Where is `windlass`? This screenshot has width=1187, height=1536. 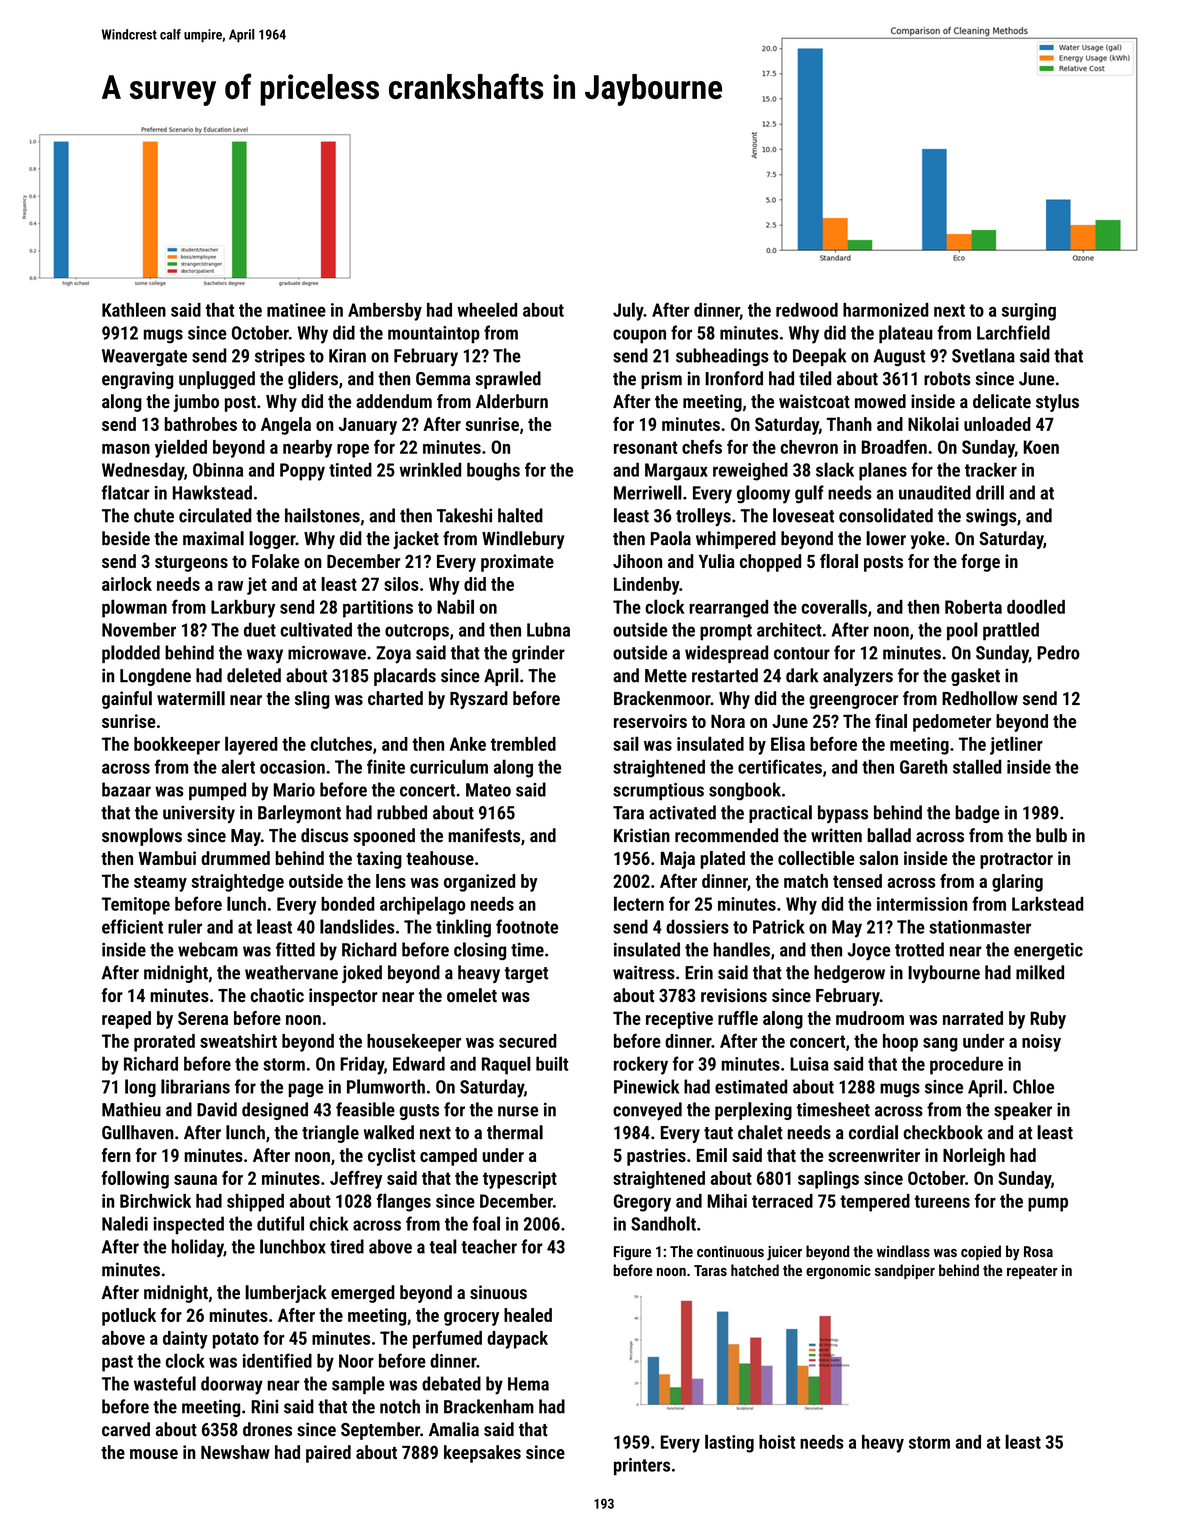 windlass is located at coordinates (903, 1251).
